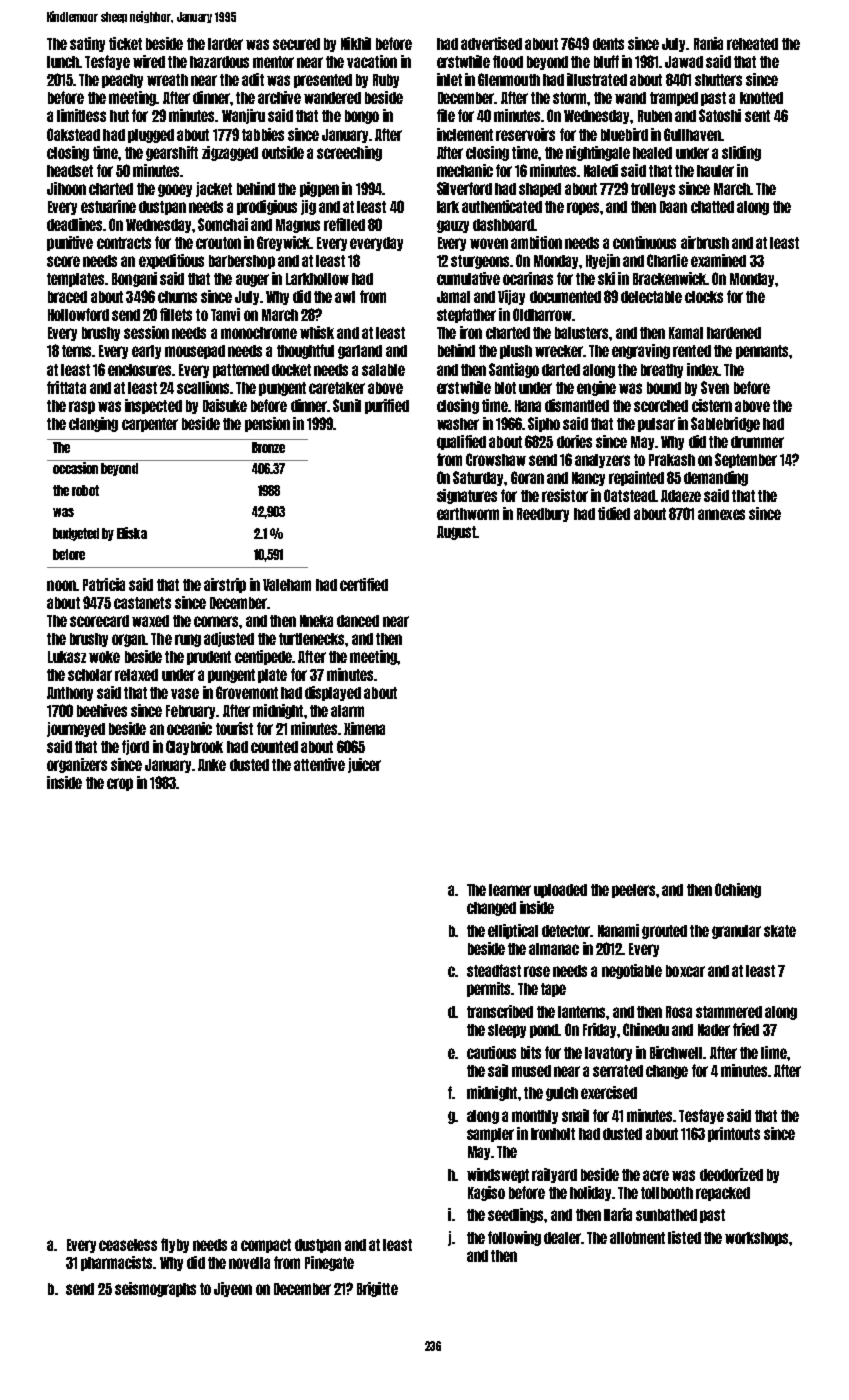 The image size is (849, 1400). I want to click on Eliska, so click(132, 533).
